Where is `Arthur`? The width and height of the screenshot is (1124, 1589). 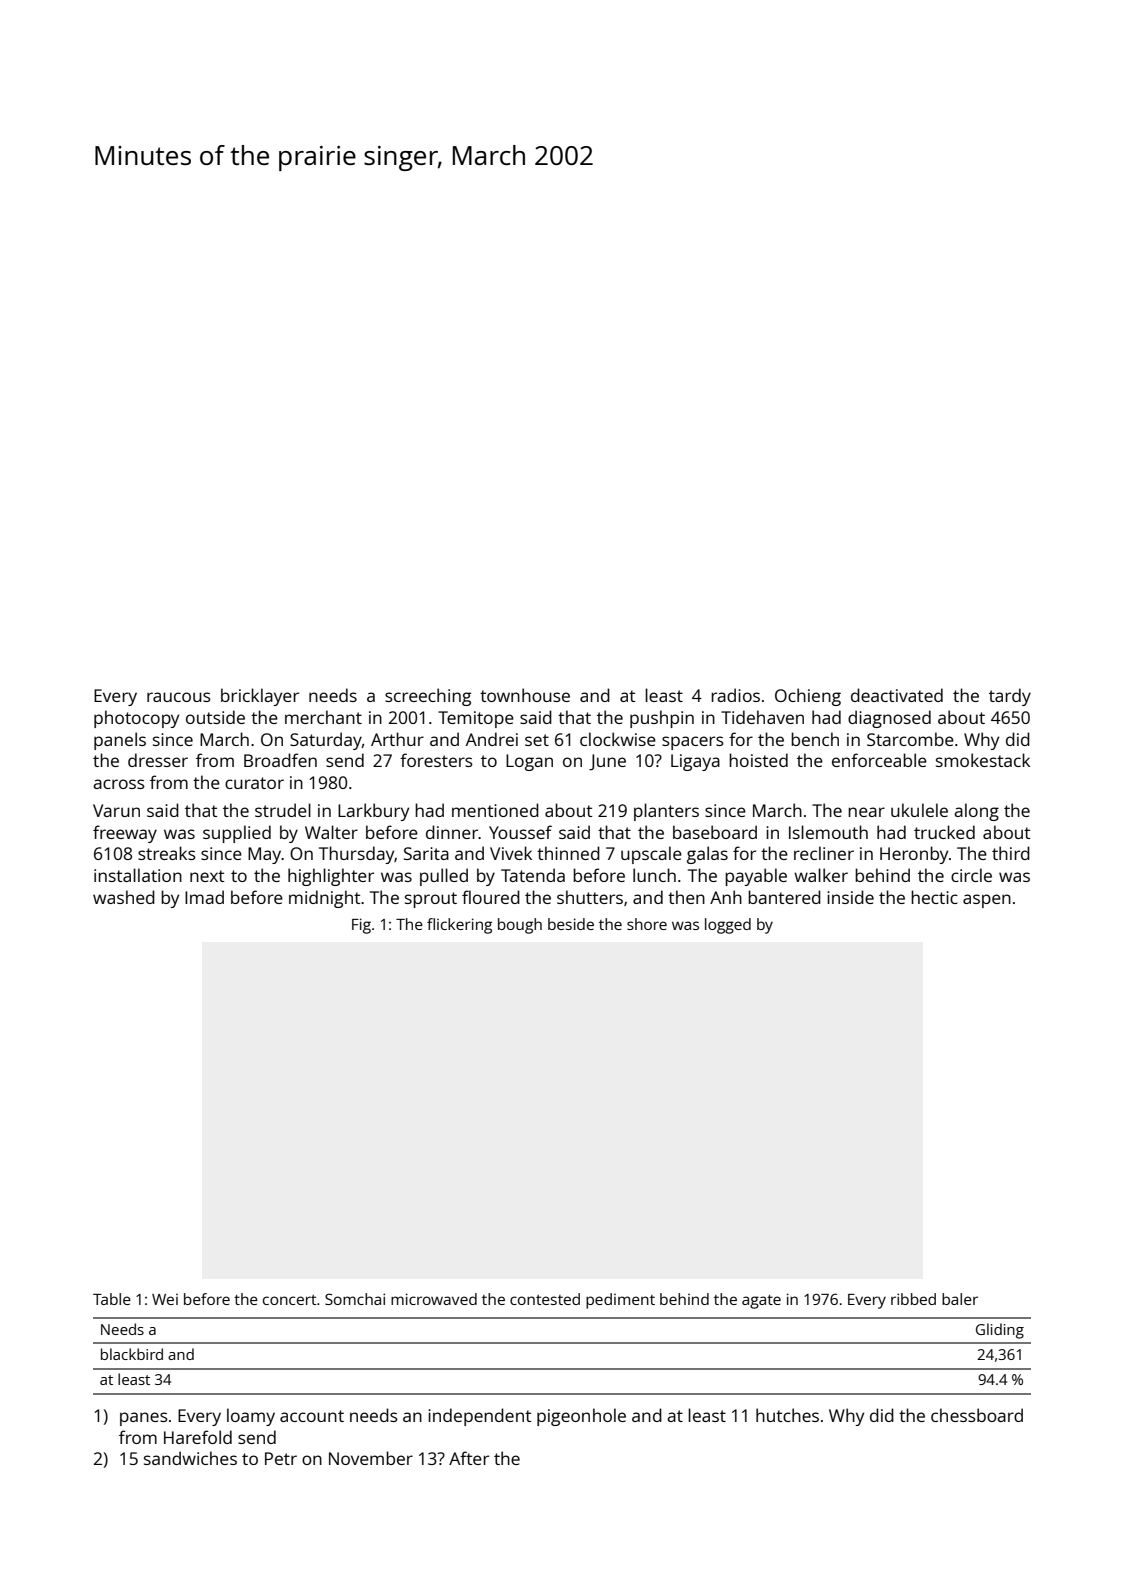 Arthur is located at coordinates (397, 739).
